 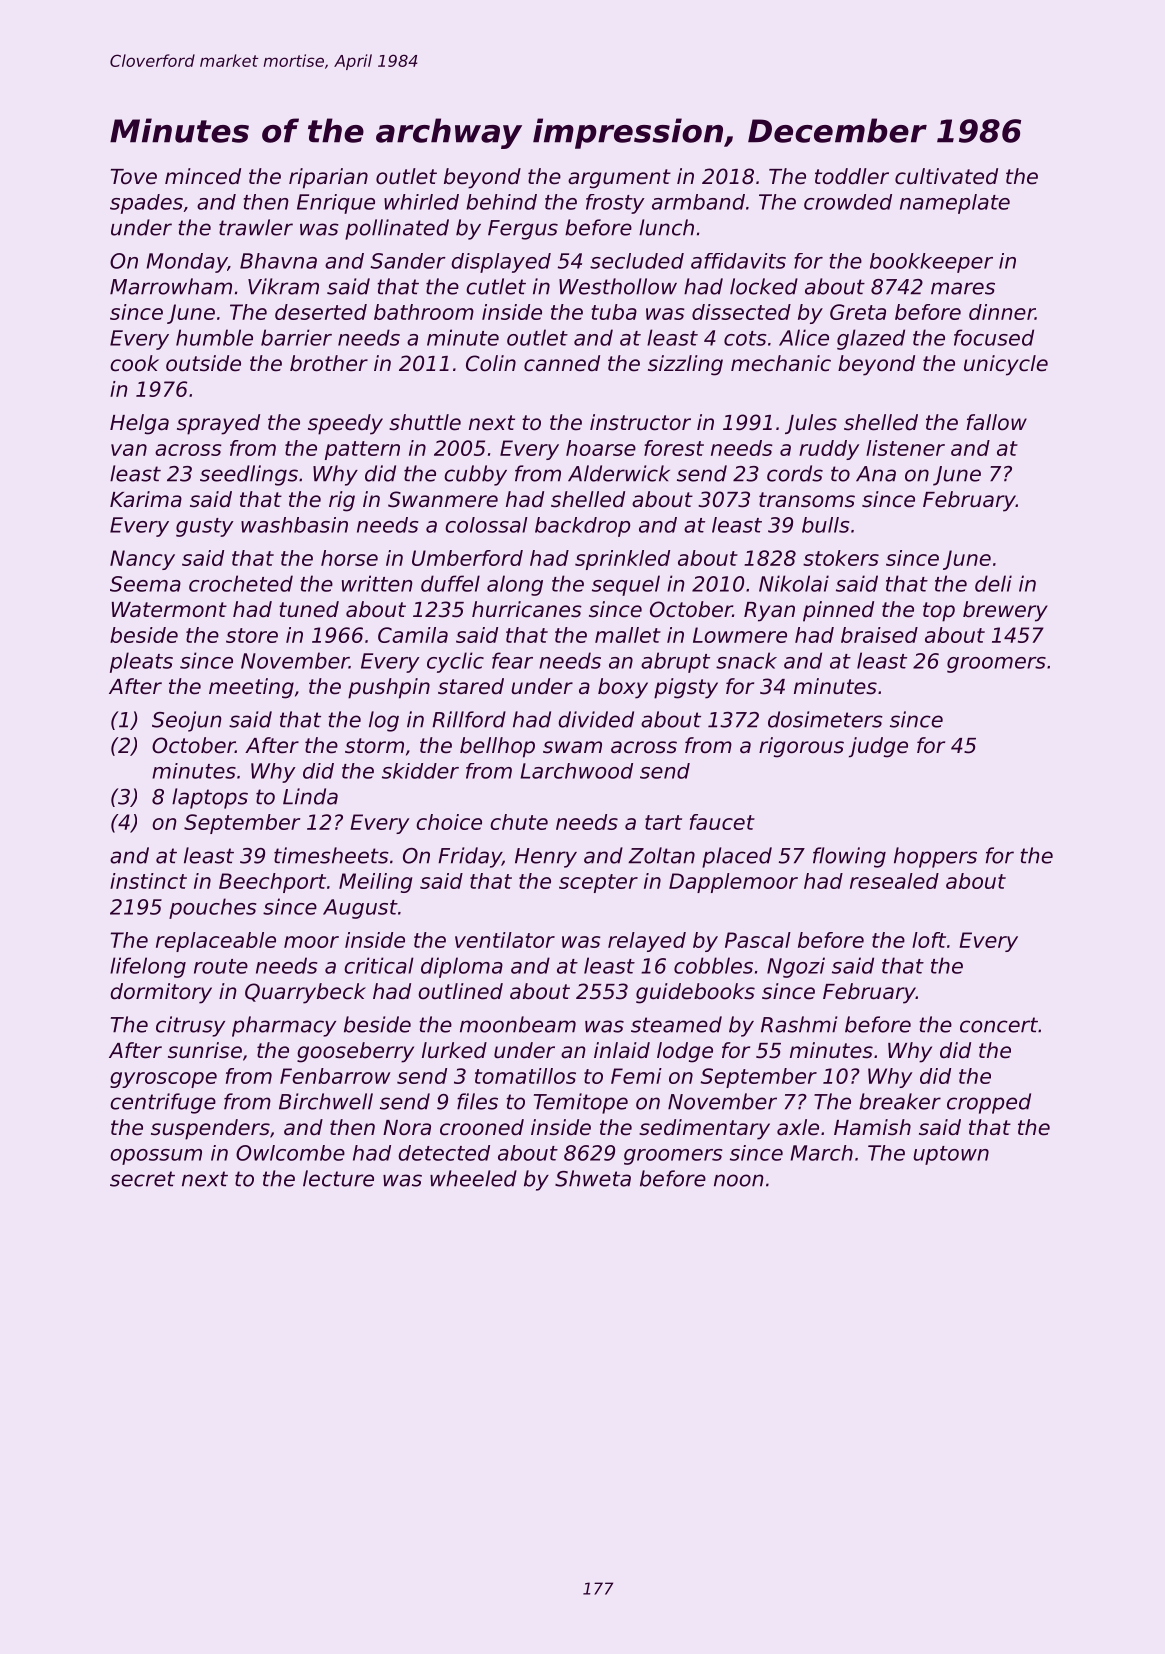 I want to click on toddler, so click(x=852, y=176).
